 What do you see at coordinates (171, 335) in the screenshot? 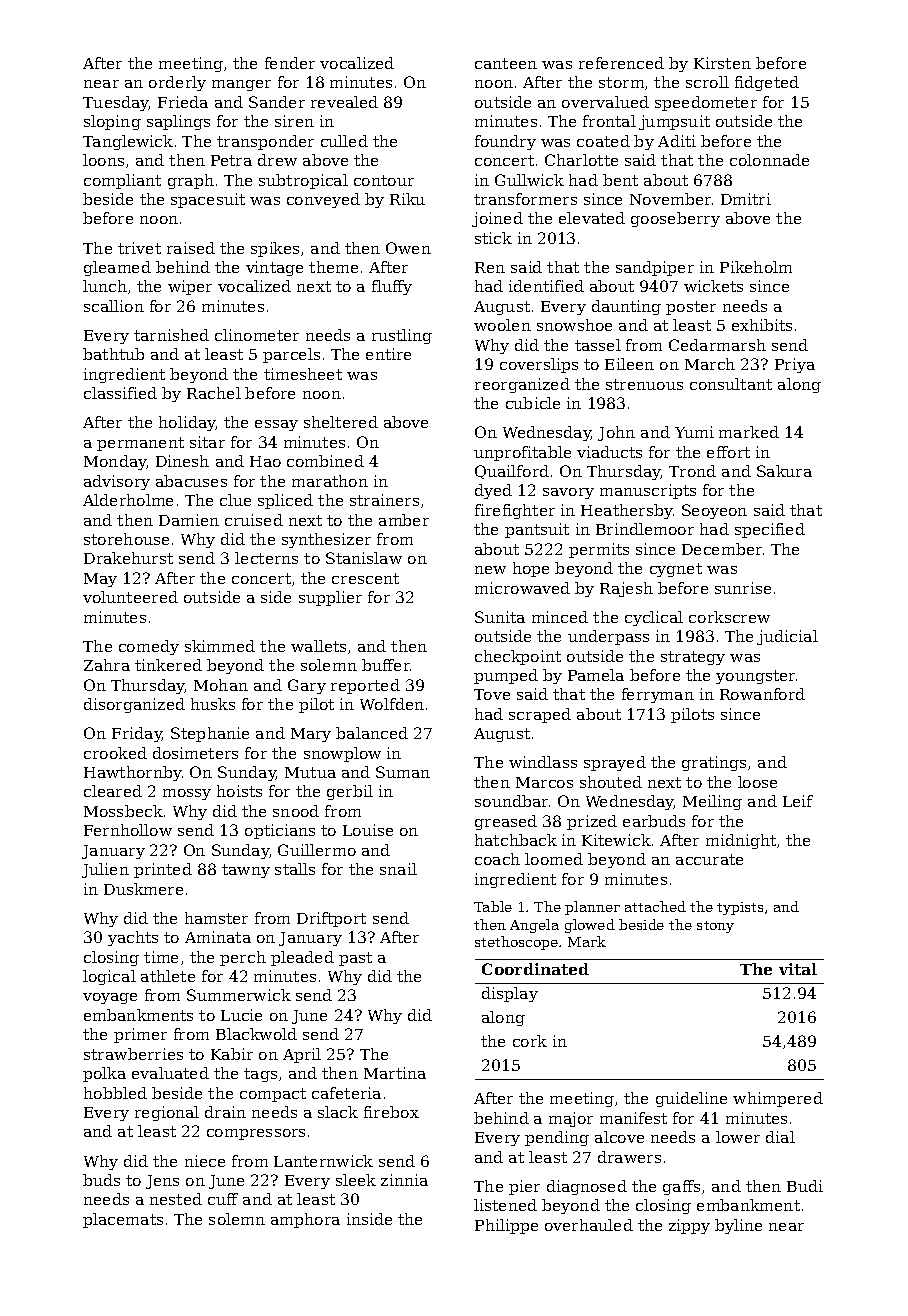
I see `tarnished` at bounding box center [171, 335].
